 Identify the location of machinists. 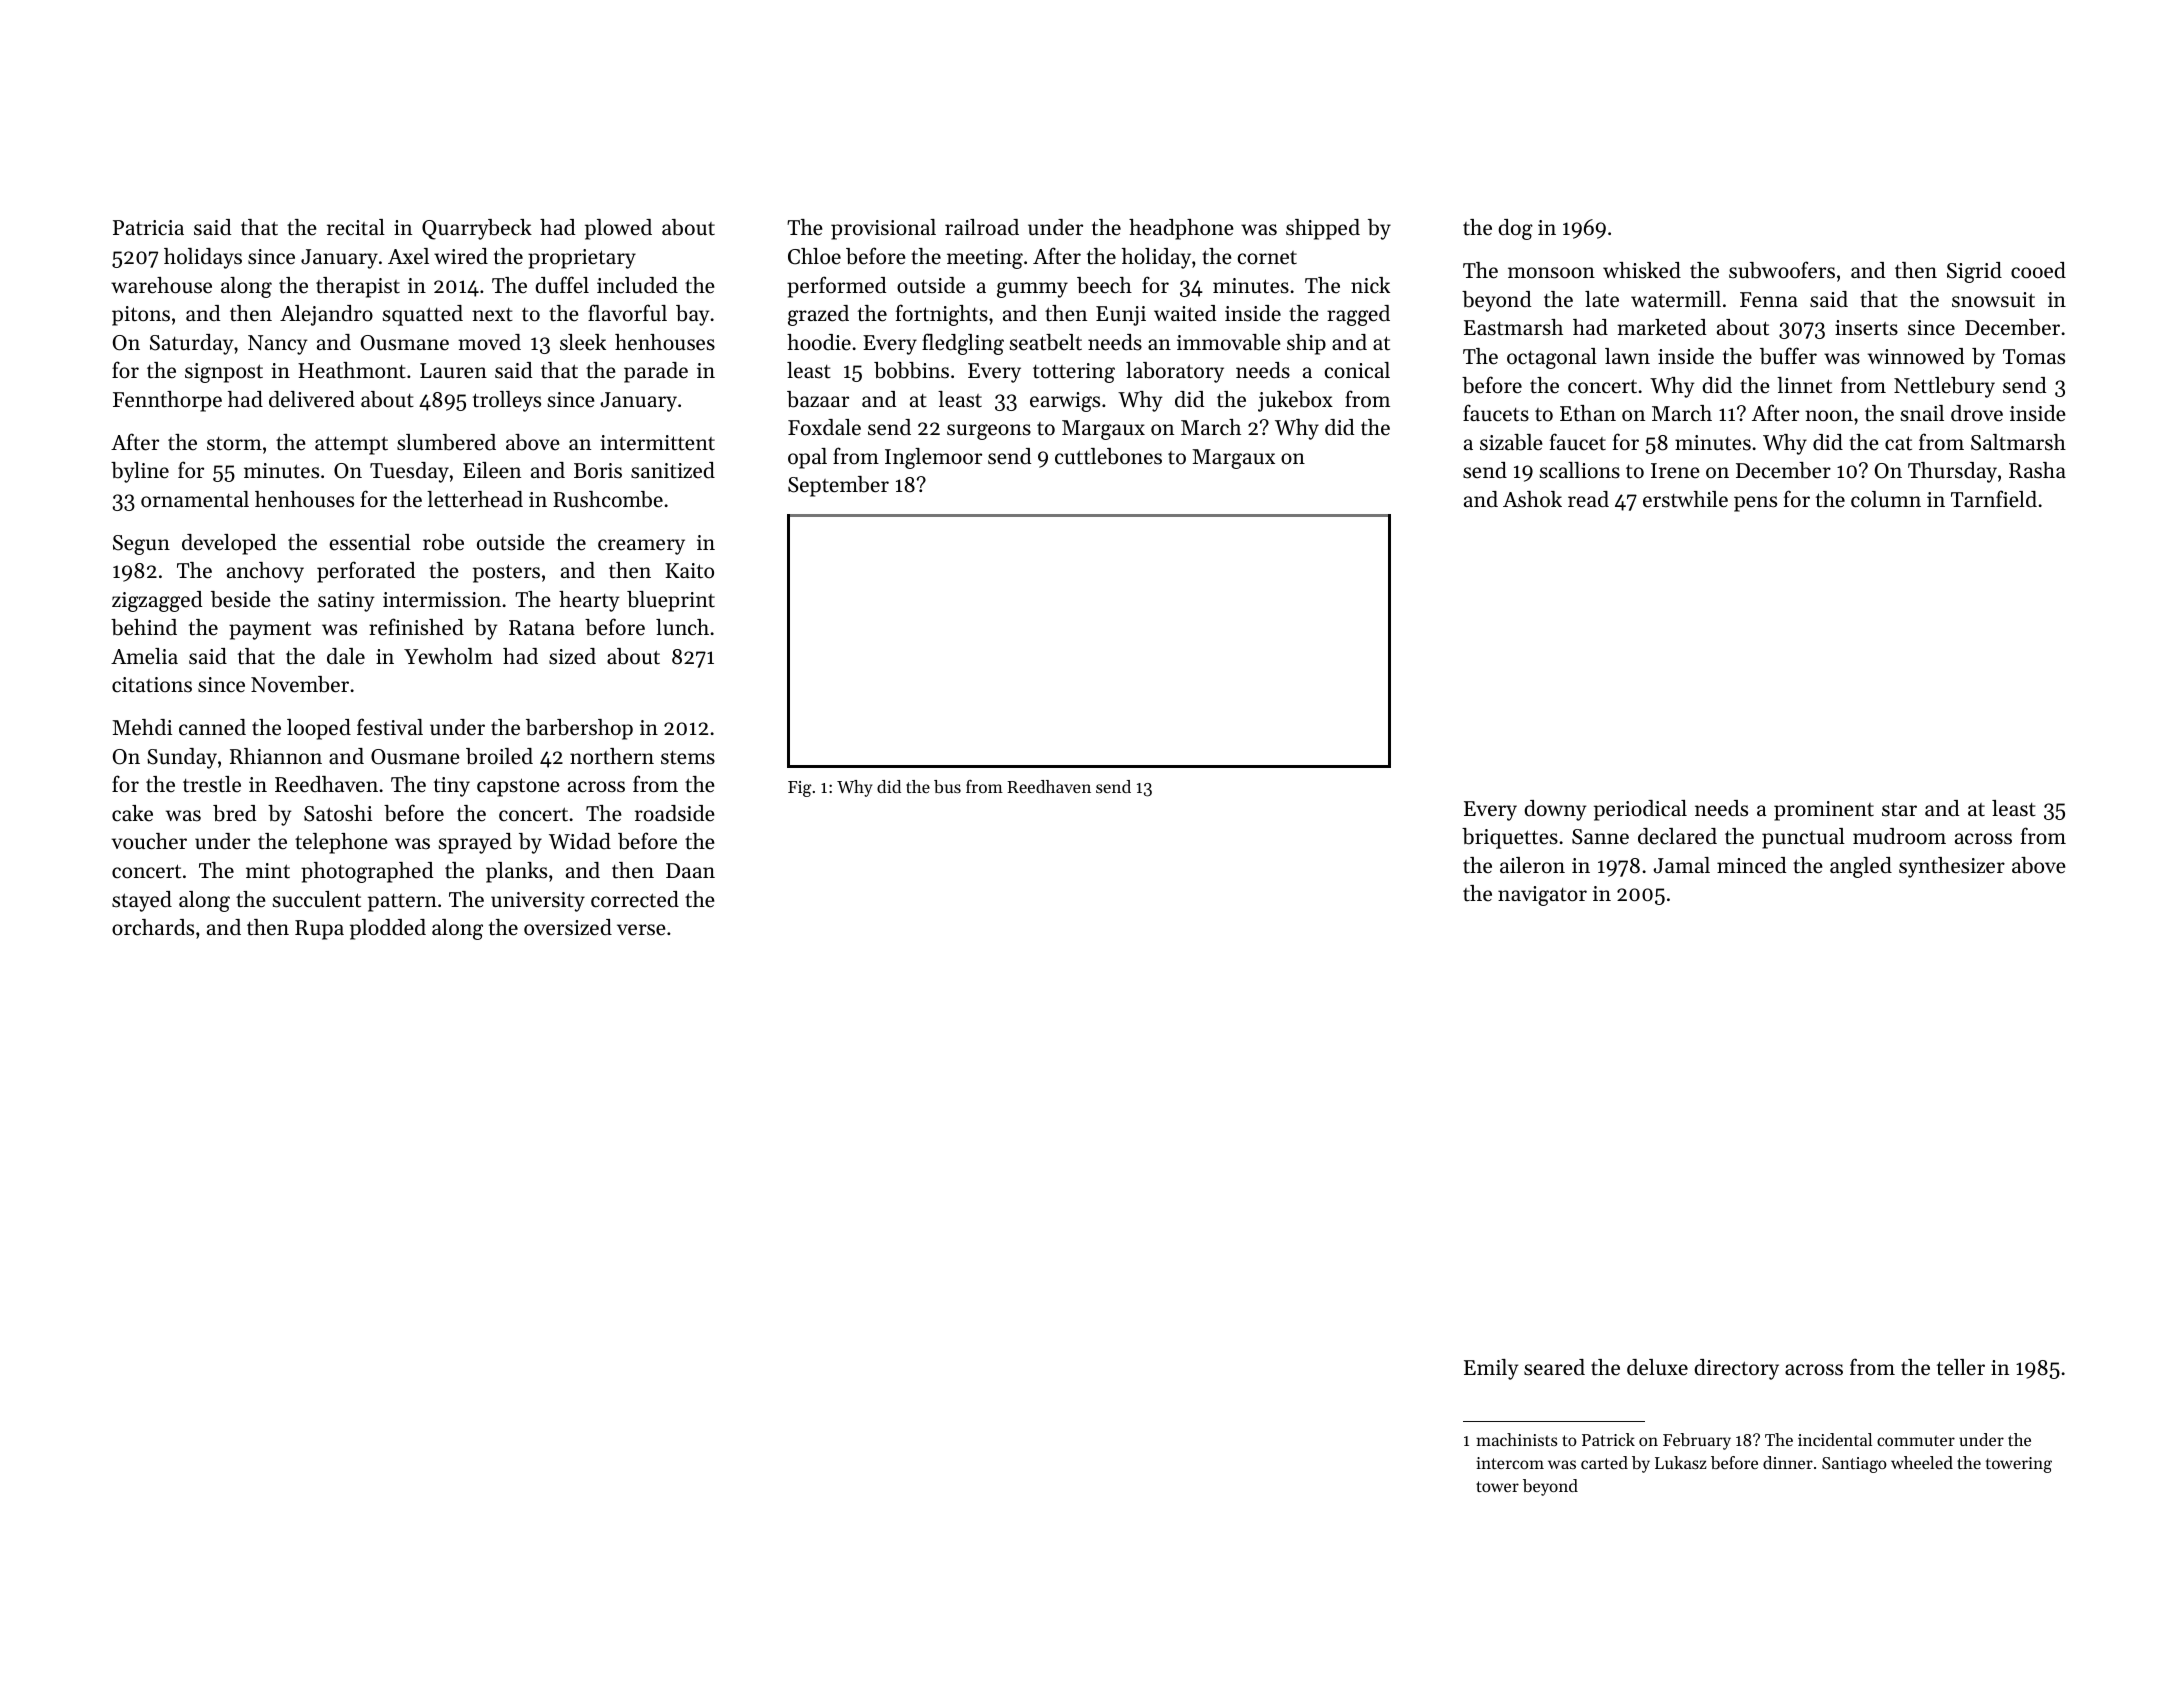
(1516, 1439).
